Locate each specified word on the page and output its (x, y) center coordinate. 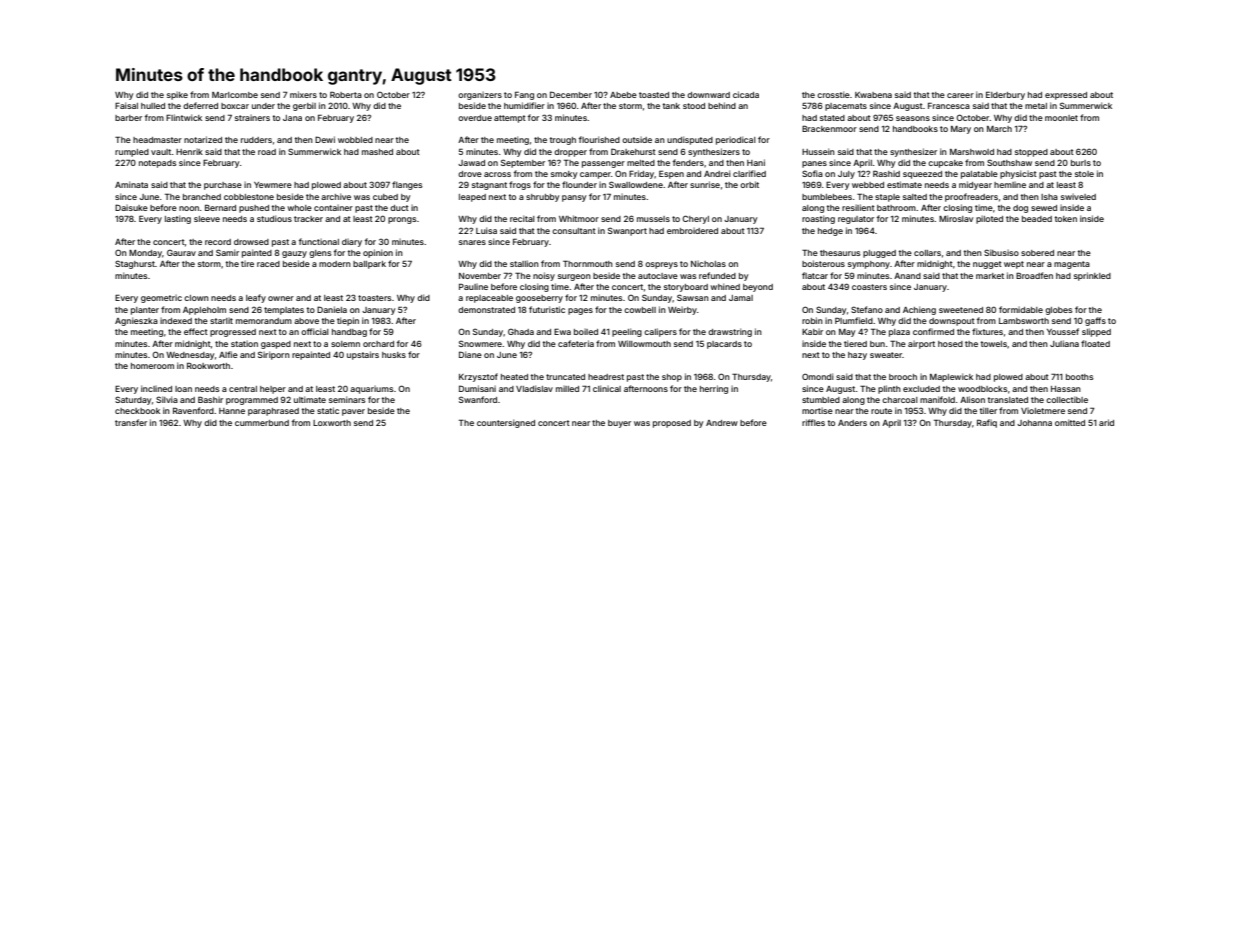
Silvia (167, 399)
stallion (524, 263)
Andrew (722, 423)
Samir (227, 252)
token (1066, 219)
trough (563, 141)
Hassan (1066, 389)
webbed (868, 185)
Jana (292, 118)
